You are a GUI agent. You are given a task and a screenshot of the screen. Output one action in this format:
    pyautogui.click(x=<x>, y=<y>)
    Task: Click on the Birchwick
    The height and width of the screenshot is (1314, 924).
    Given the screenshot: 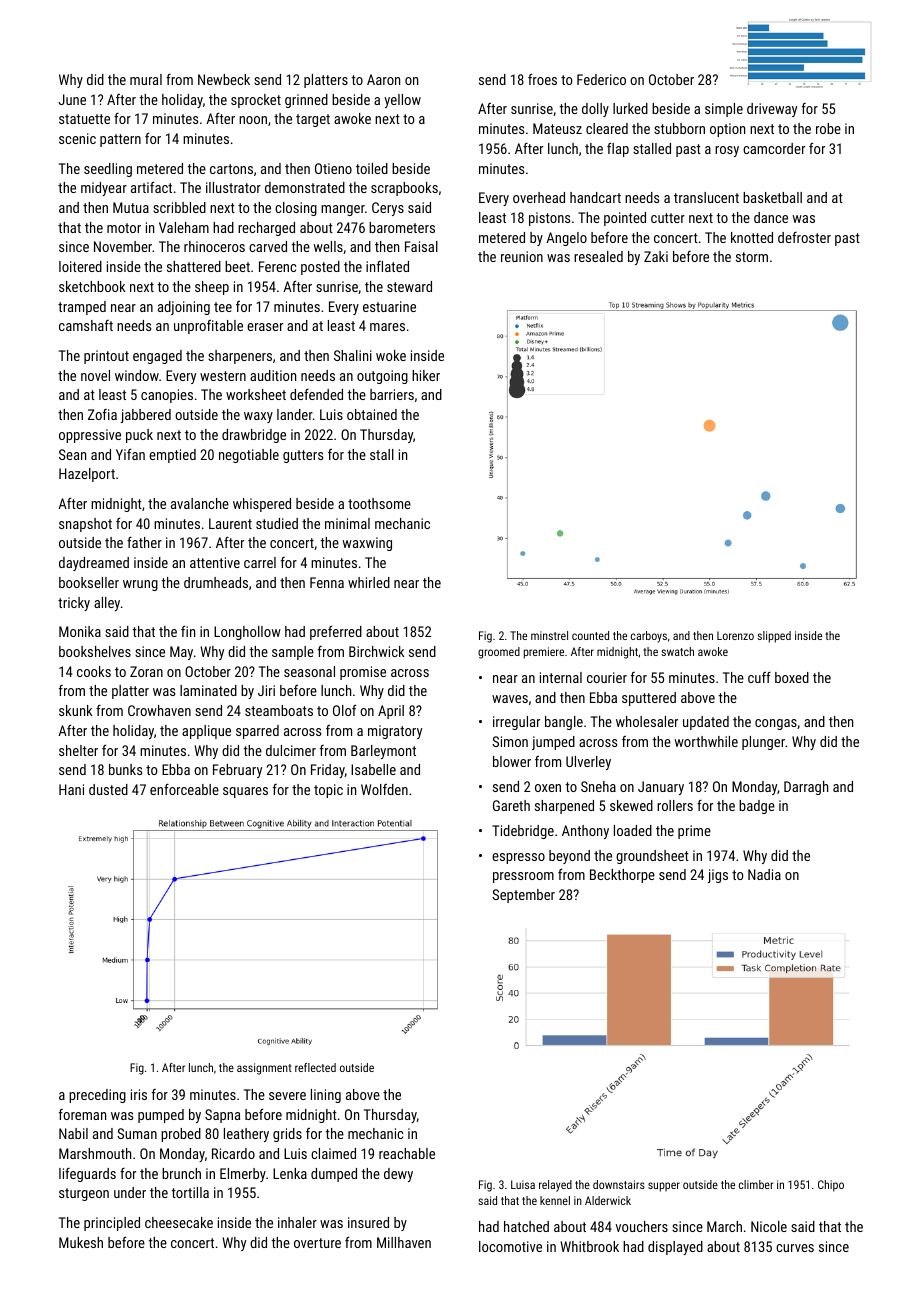 What is the action you would take?
    pyautogui.click(x=376, y=651)
